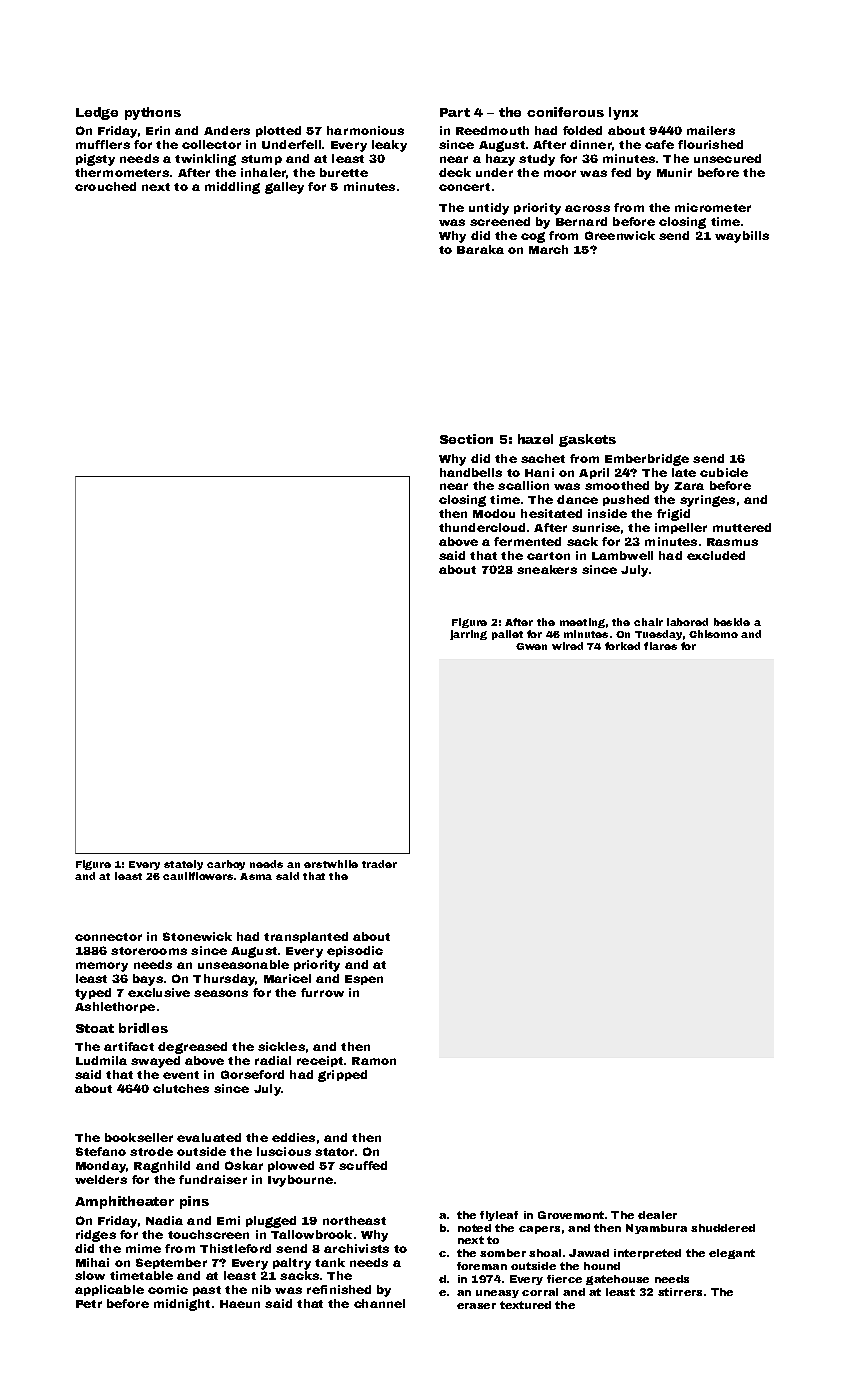 This image has width=849, height=1400. I want to click on Greenwick, so click(620, 235).
